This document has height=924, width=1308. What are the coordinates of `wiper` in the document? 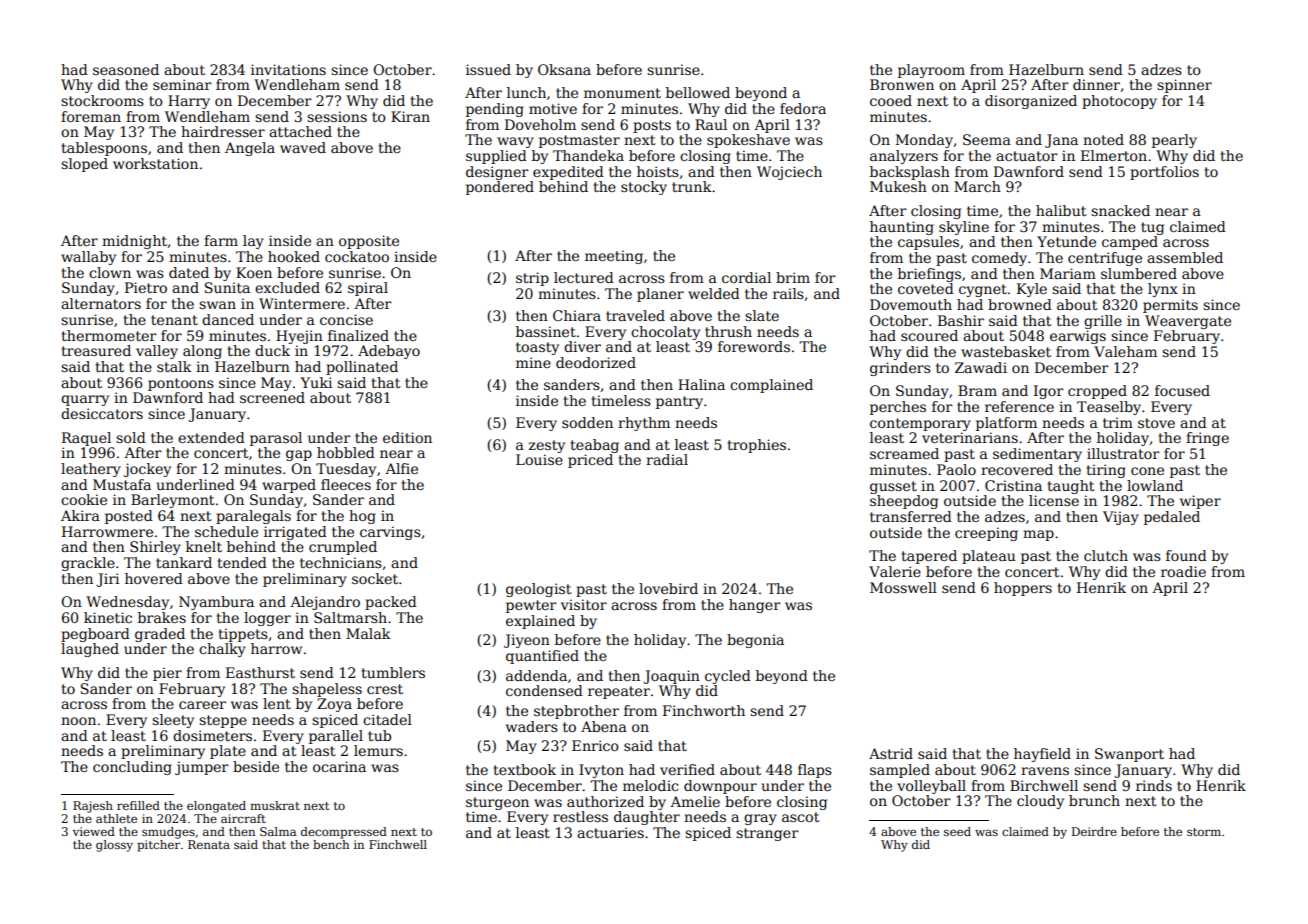 It's located at (1200, 502).
